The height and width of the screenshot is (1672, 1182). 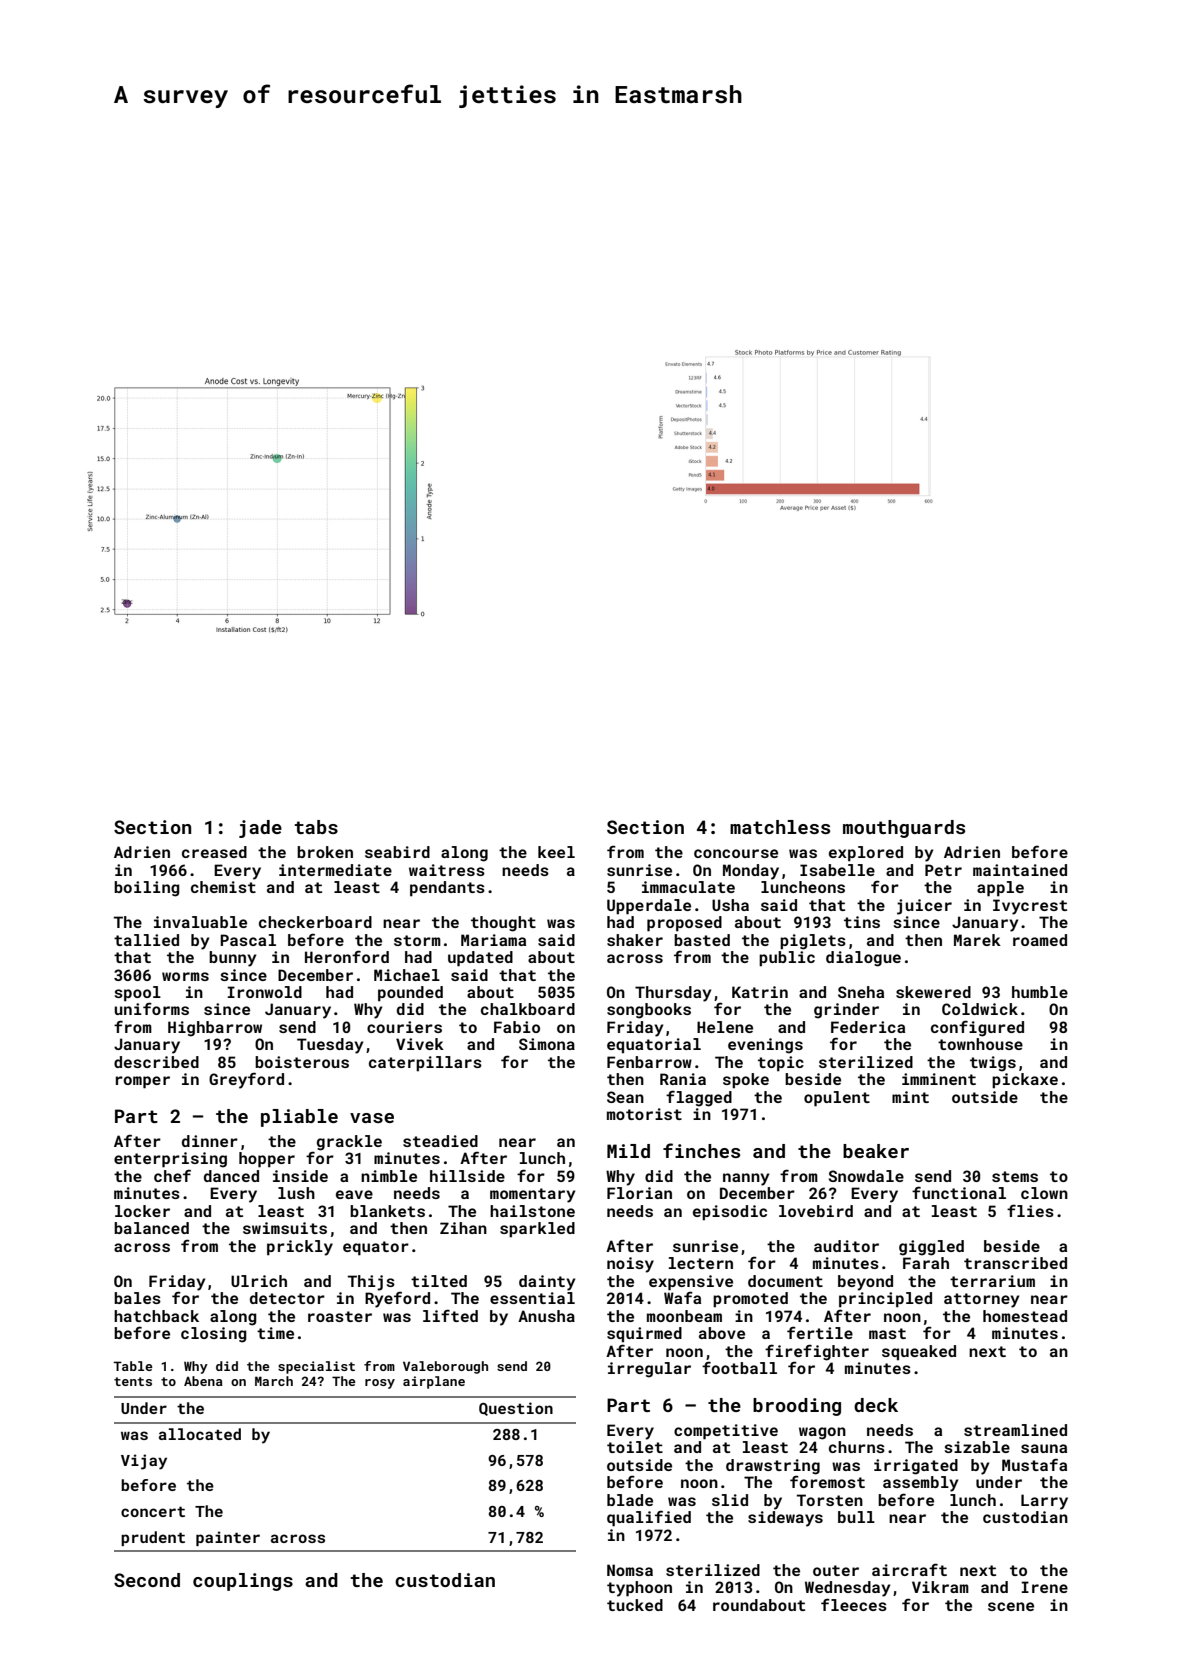 I want to click on intermediate, so click(x=335, y=870).
